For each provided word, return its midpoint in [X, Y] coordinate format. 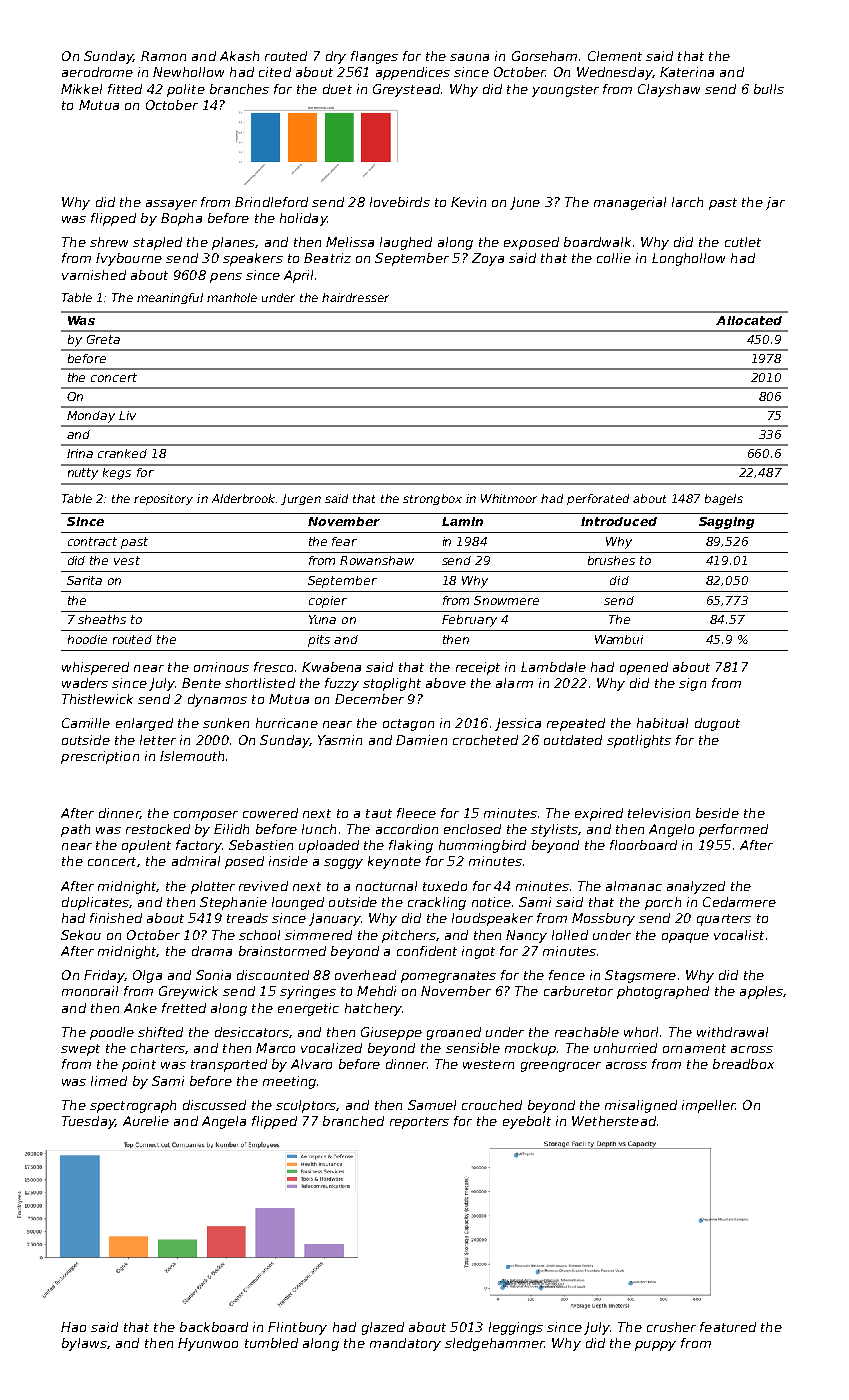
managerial [630, 203]
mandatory [405, 1344]
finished [116, 918]
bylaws [84, 1344]
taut [379, 813]
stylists [554, 830]
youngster [565, 91]
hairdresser [355, 297]
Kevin [468, 202]
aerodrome [97, 72]
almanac [634, 886]
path [75, 830]
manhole [232, 297]
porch [663, 903]
